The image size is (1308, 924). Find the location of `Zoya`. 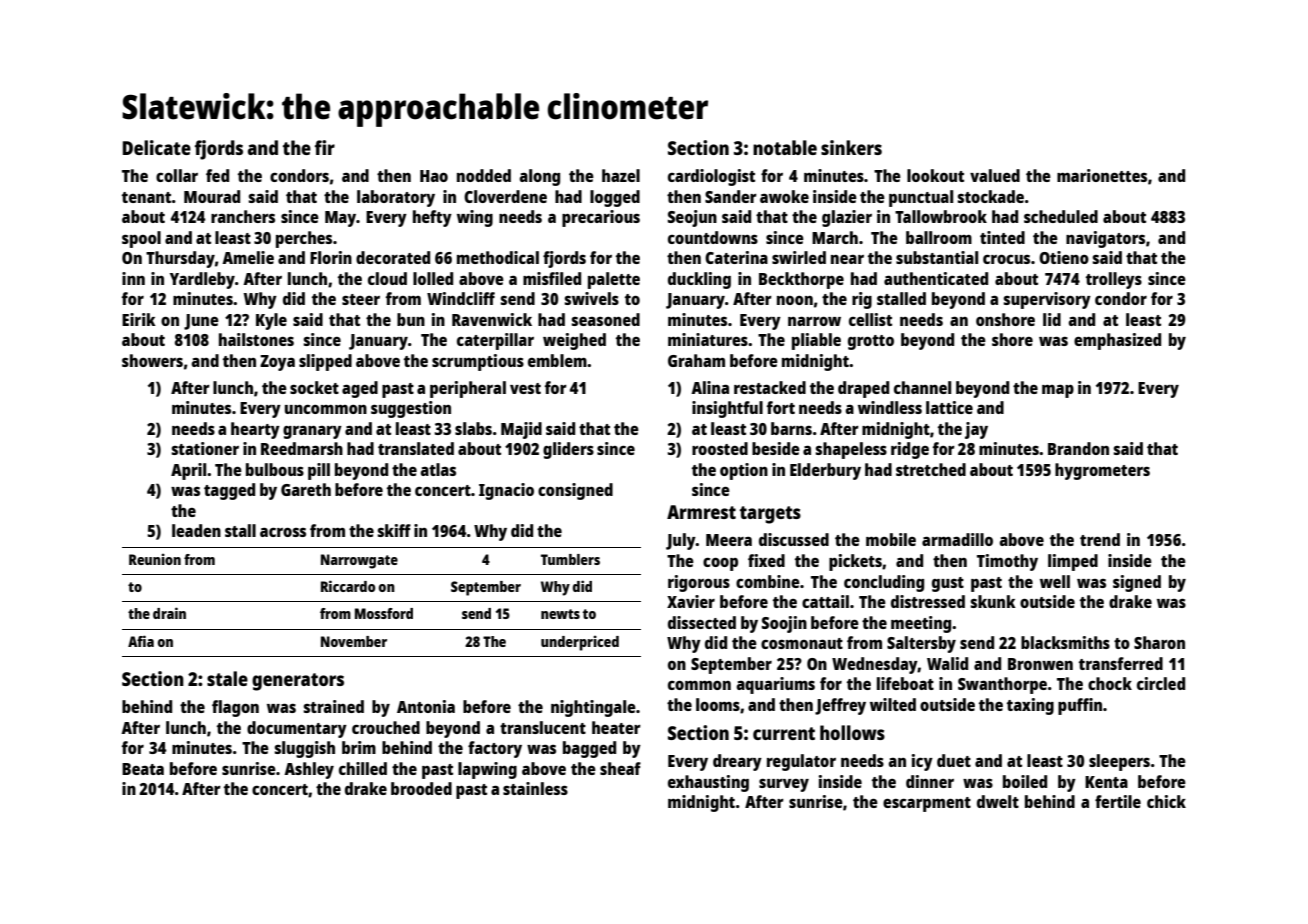

Zoya is located at coordinates (277, 363).
